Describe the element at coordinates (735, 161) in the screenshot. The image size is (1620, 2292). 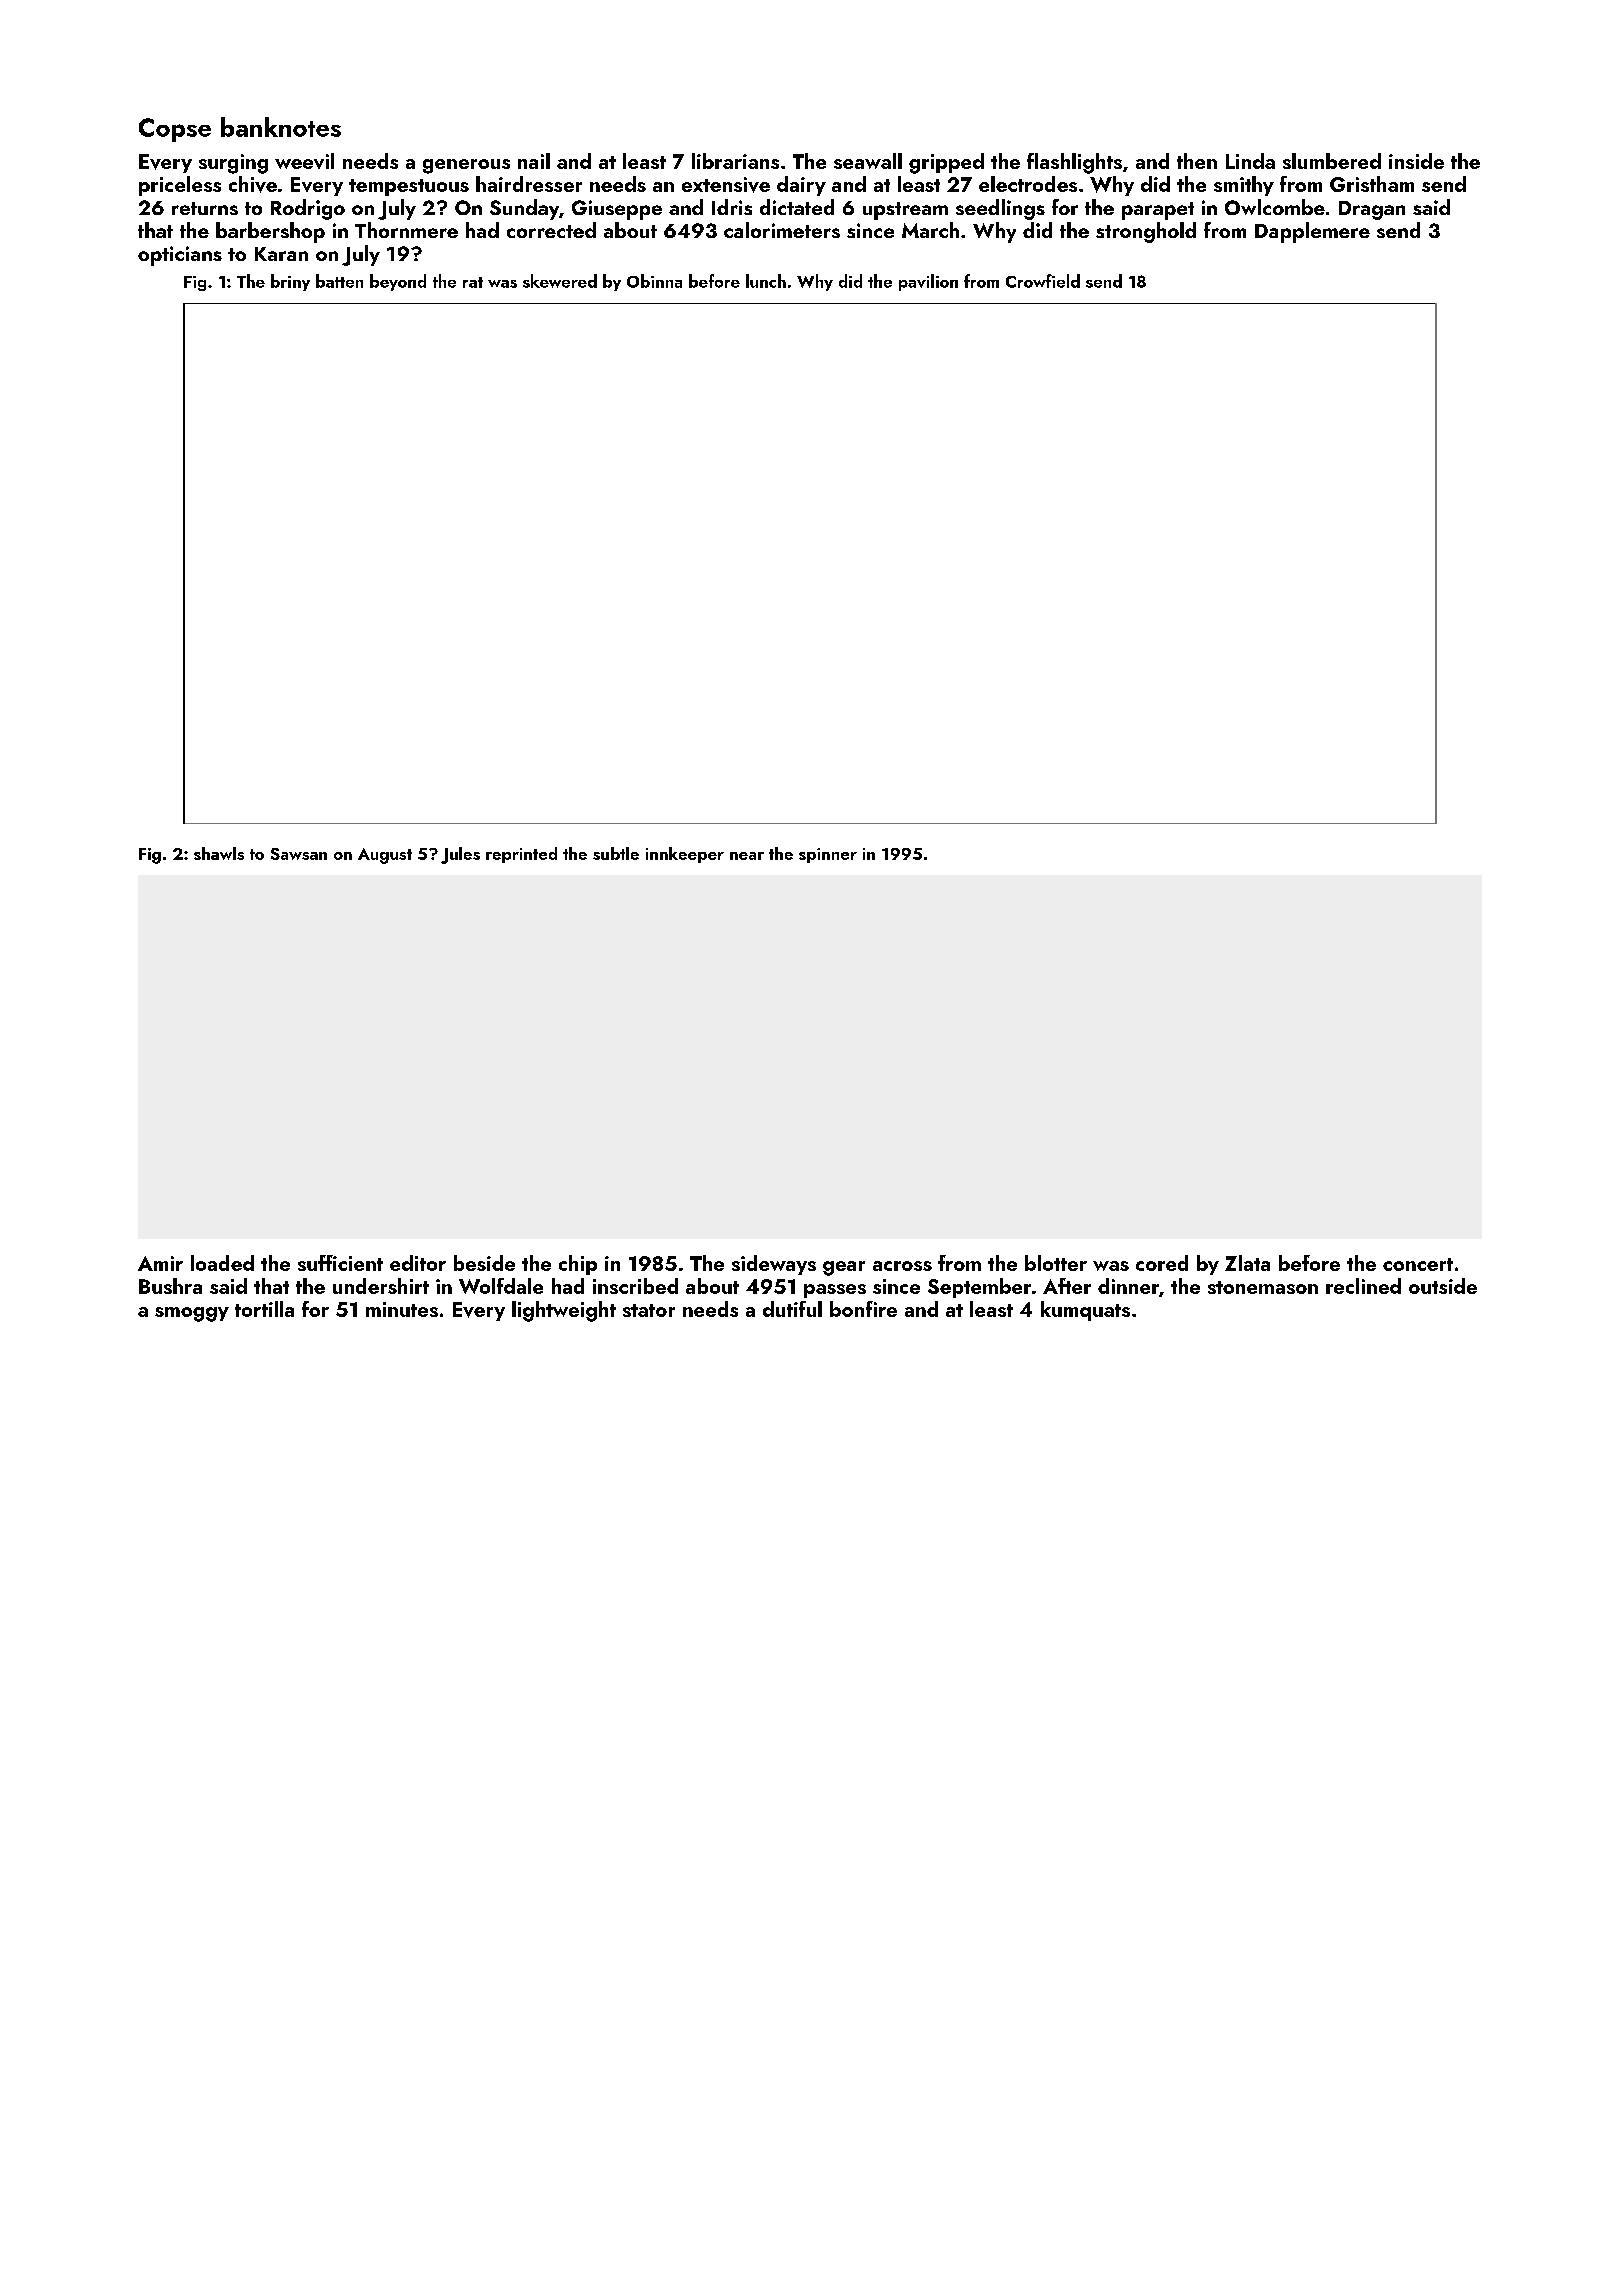
I see `librarians` at that location.
